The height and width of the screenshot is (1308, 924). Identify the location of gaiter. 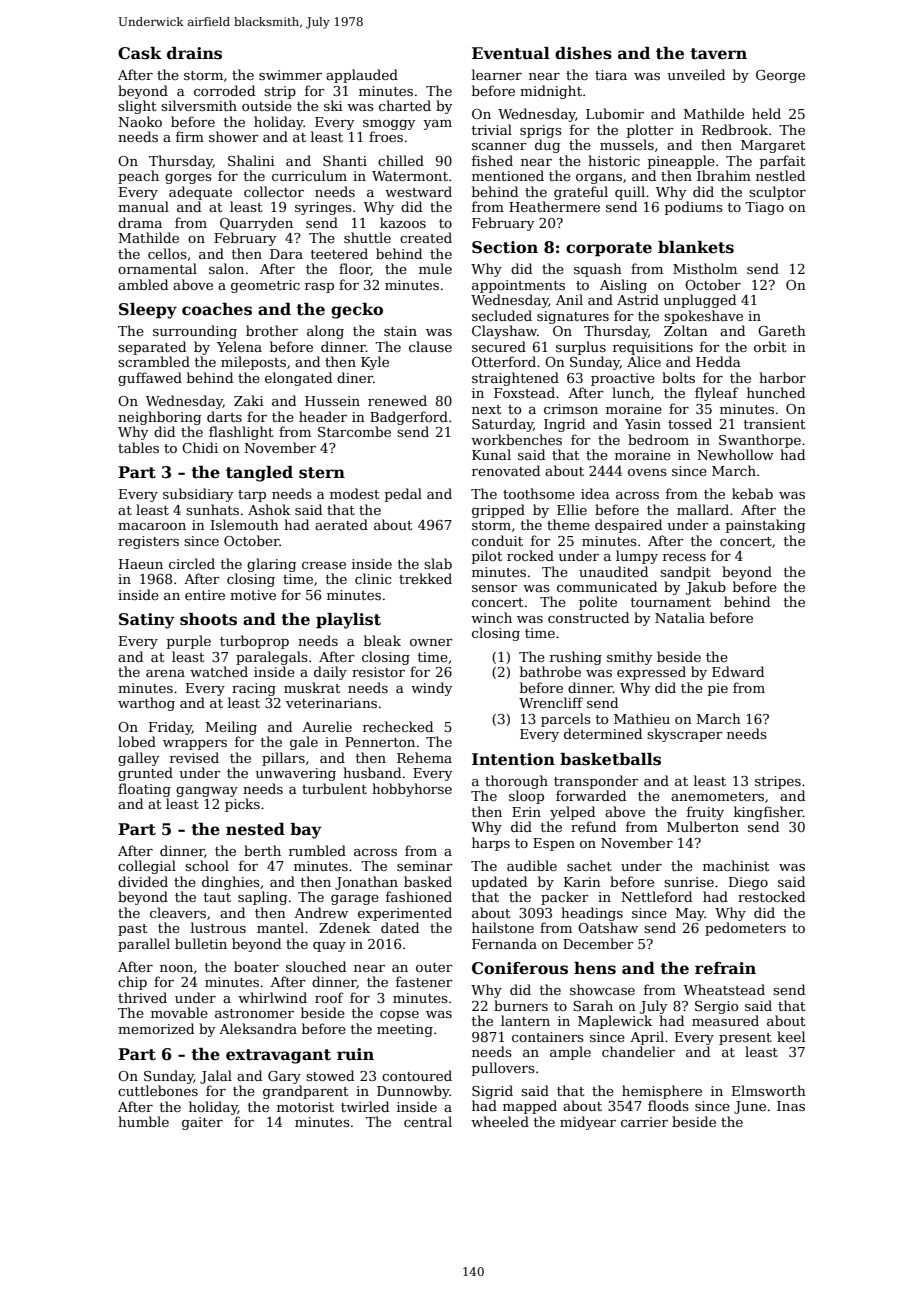
(202, 1123).
